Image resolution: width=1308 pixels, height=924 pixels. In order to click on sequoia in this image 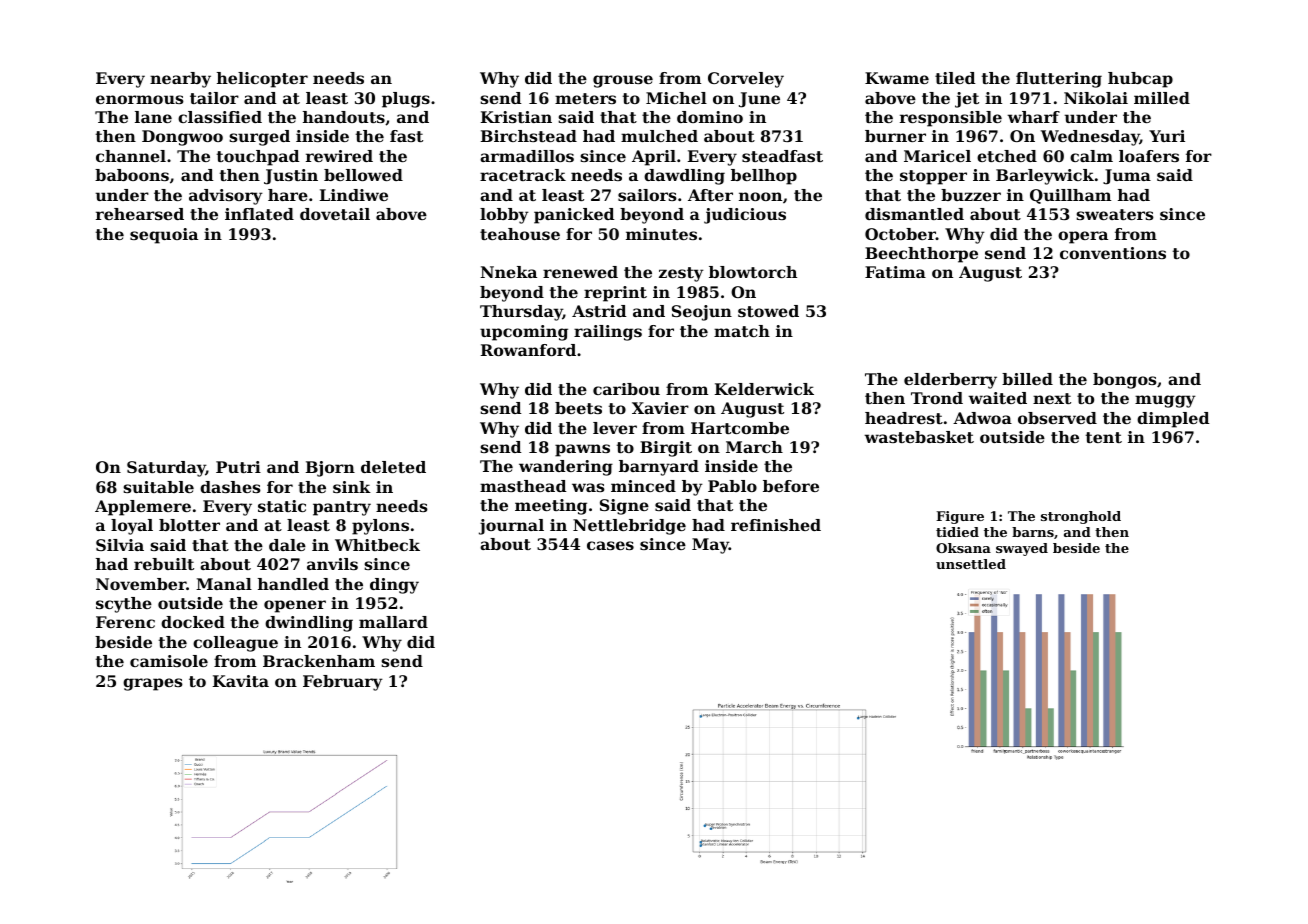, I will do `click(164, 236)`.
